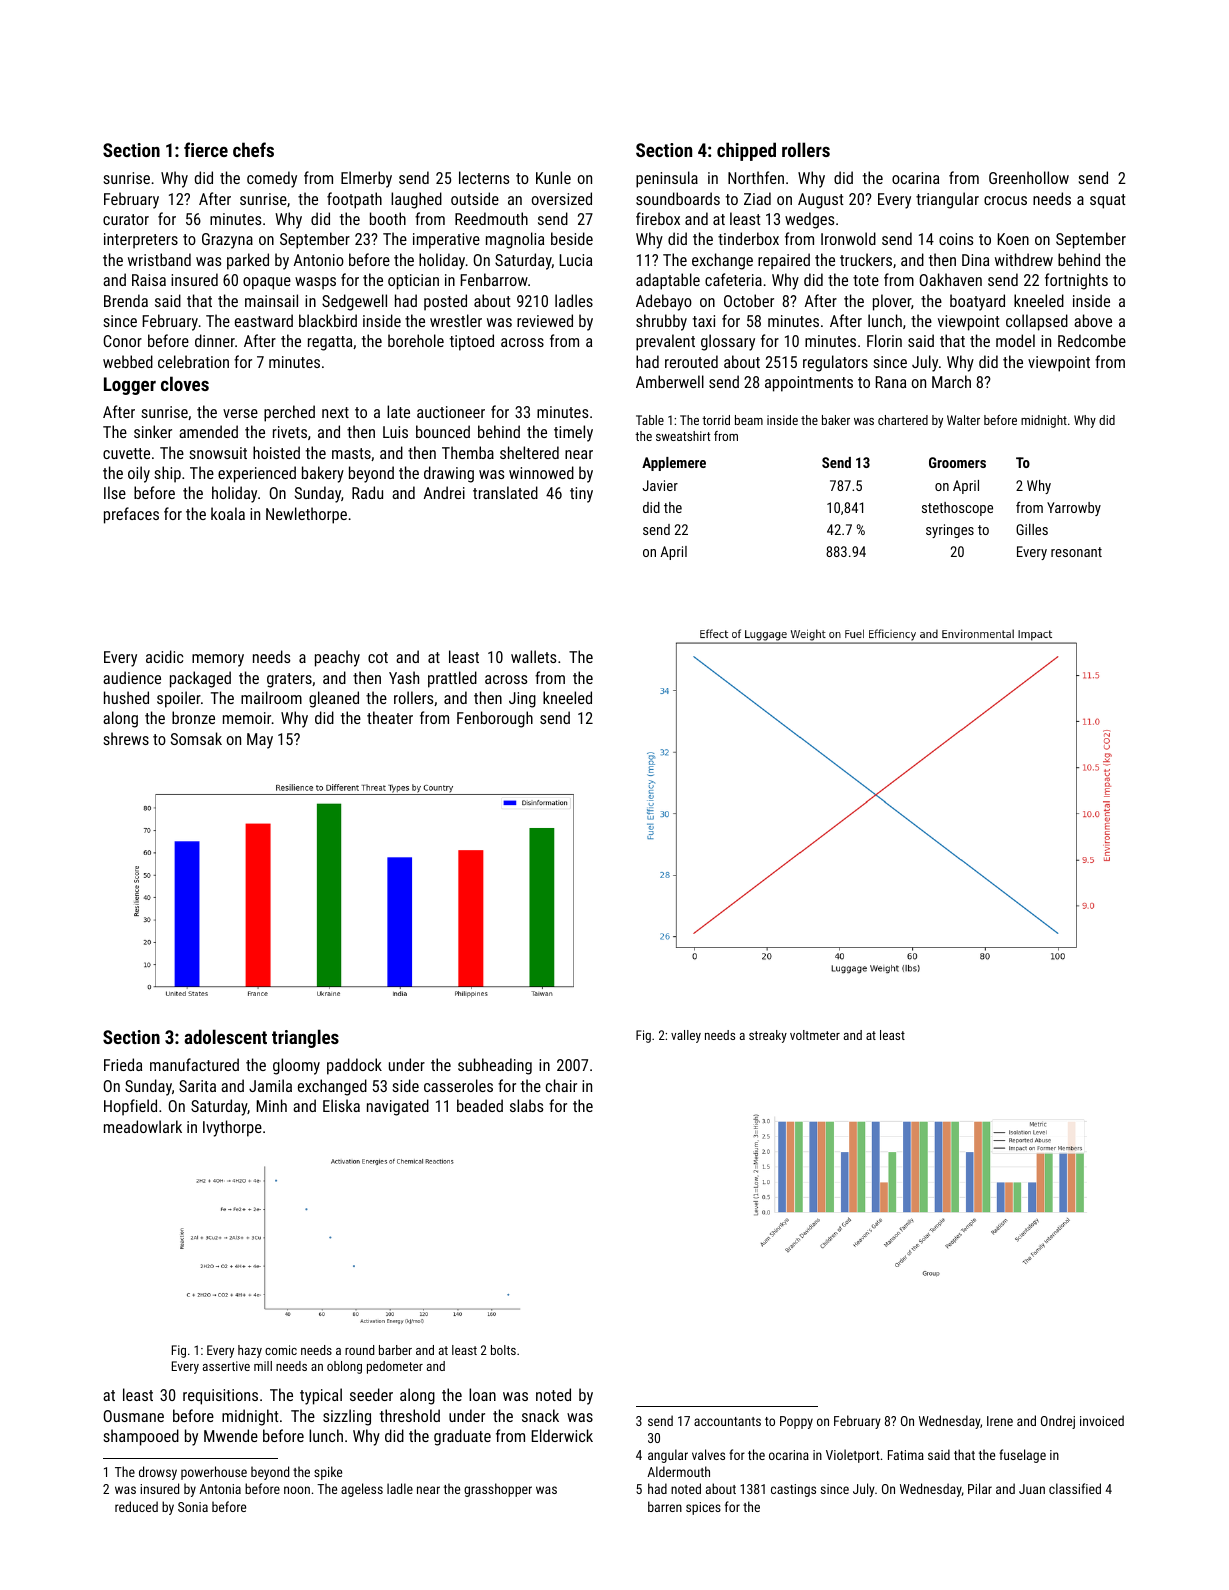 The image size is (1229, 1590). I want to click on beaded, so click(480, 1105).
